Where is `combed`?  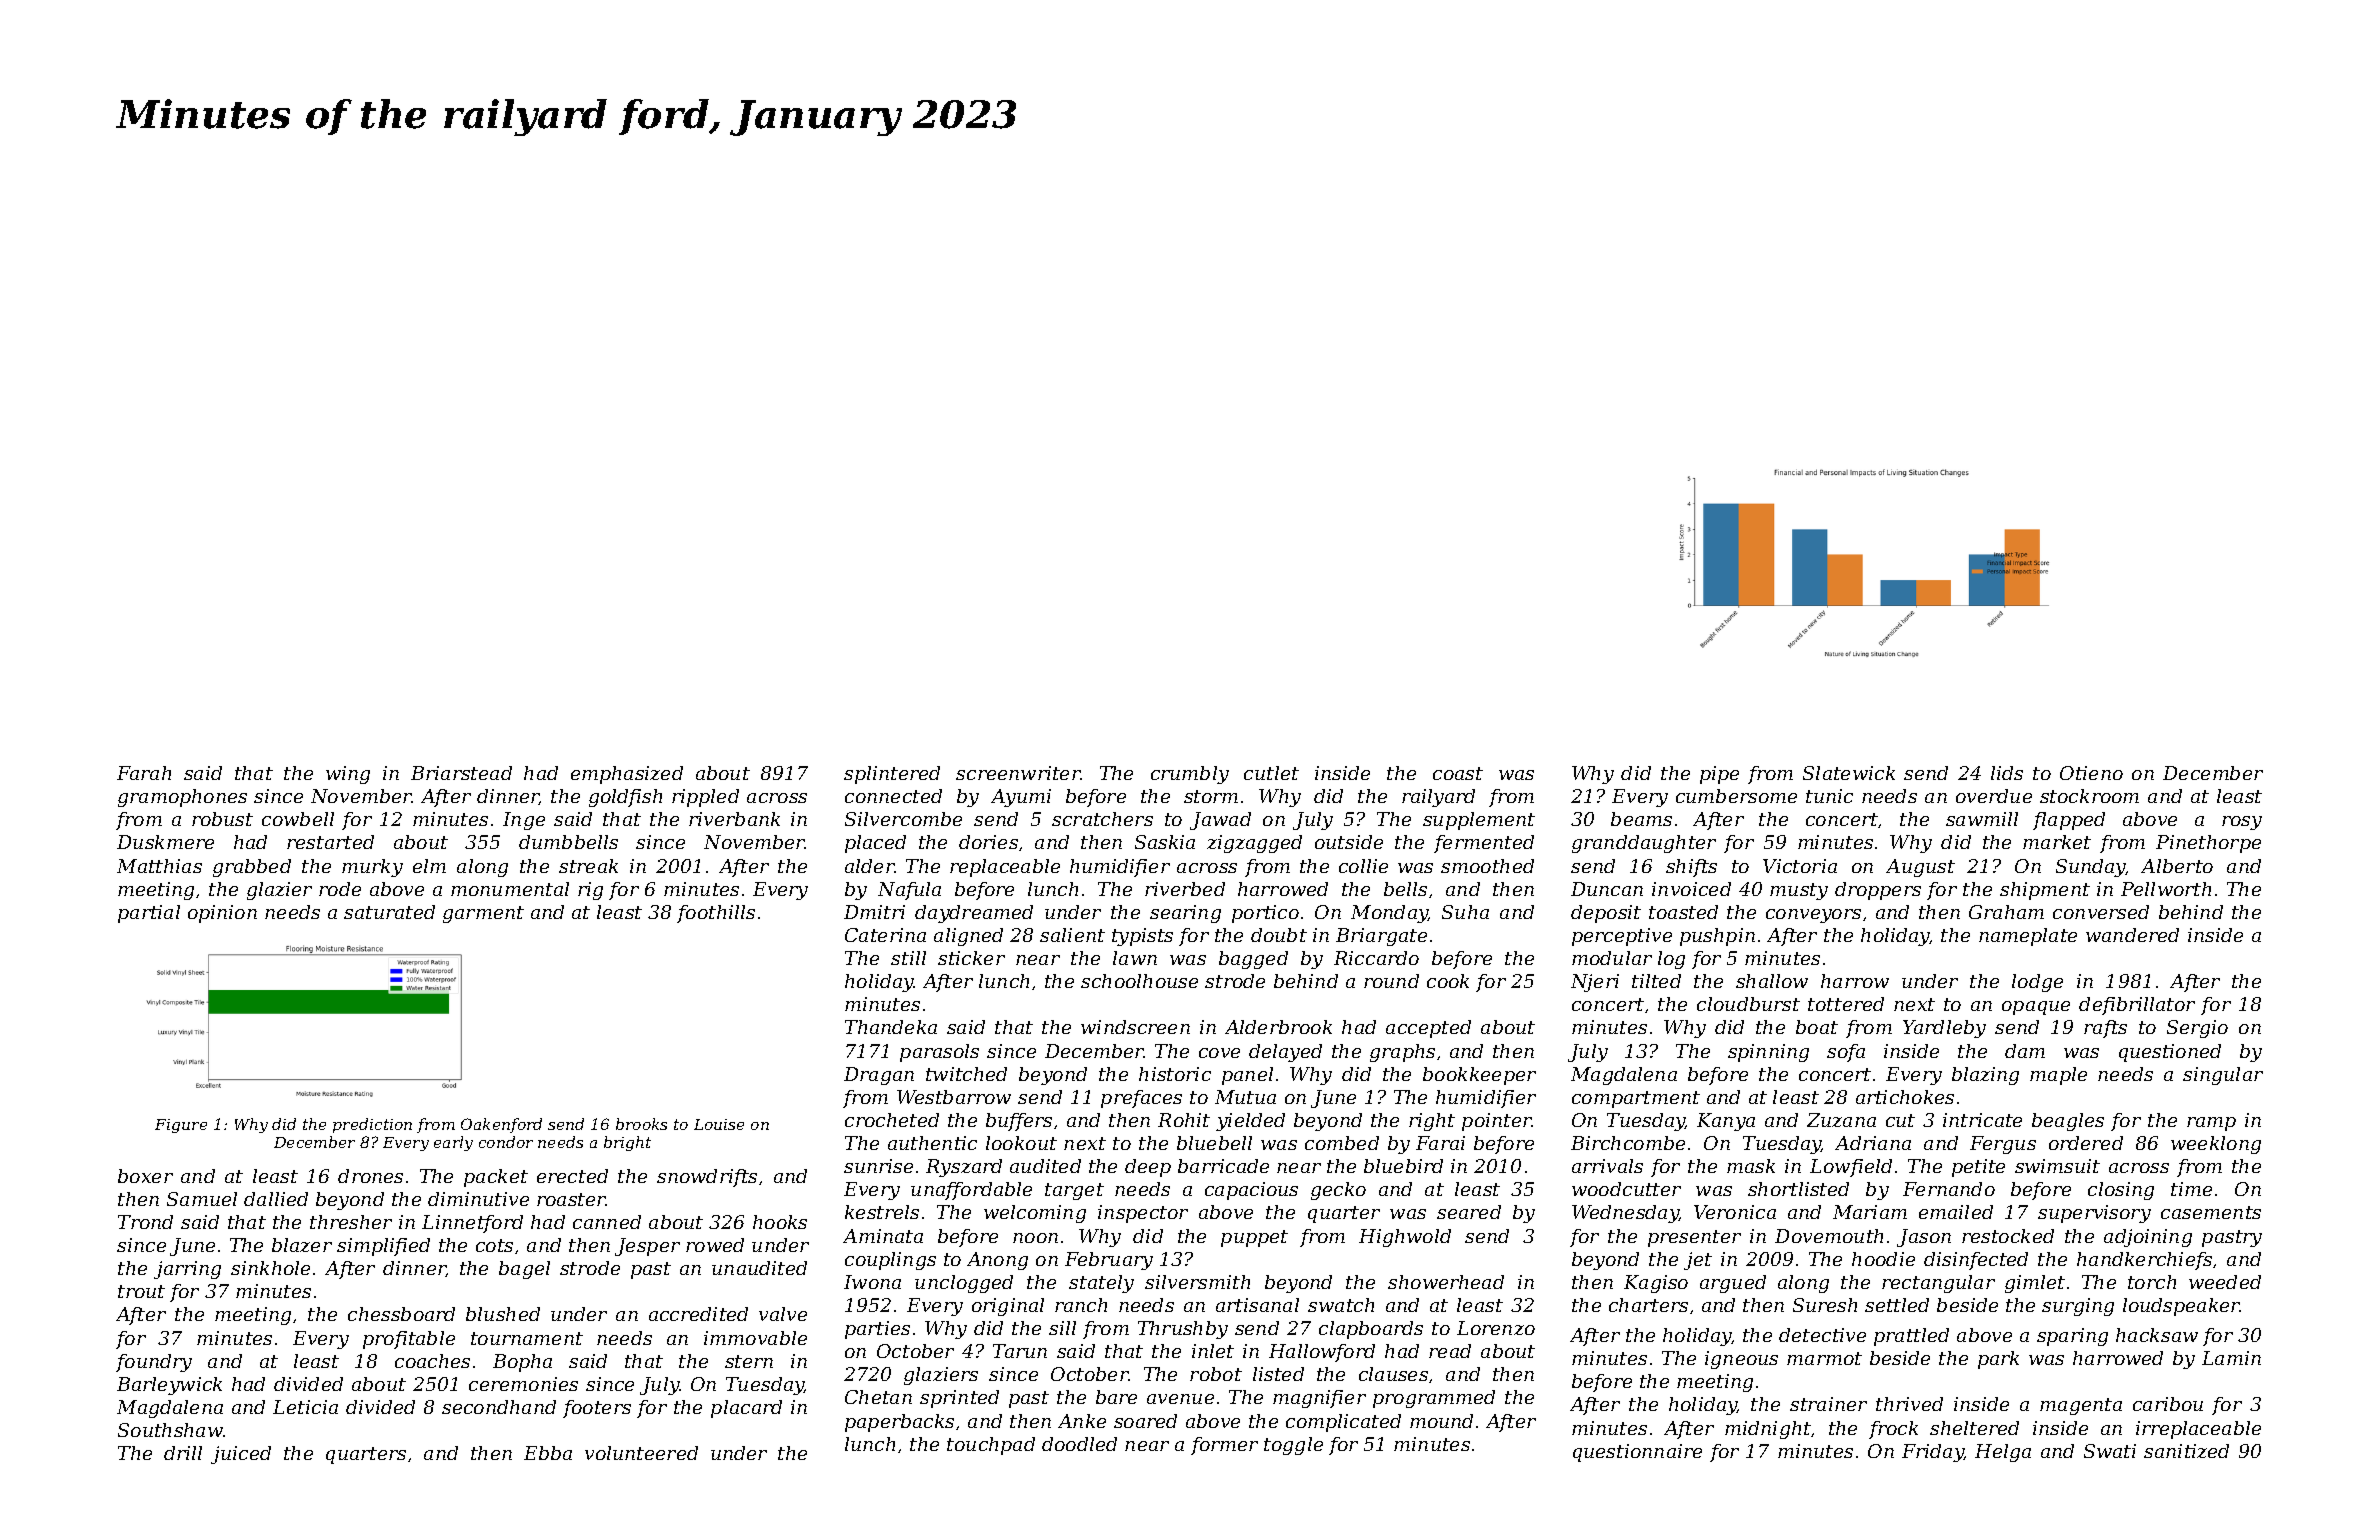
combed is located at coordinates (1342, 1143).
